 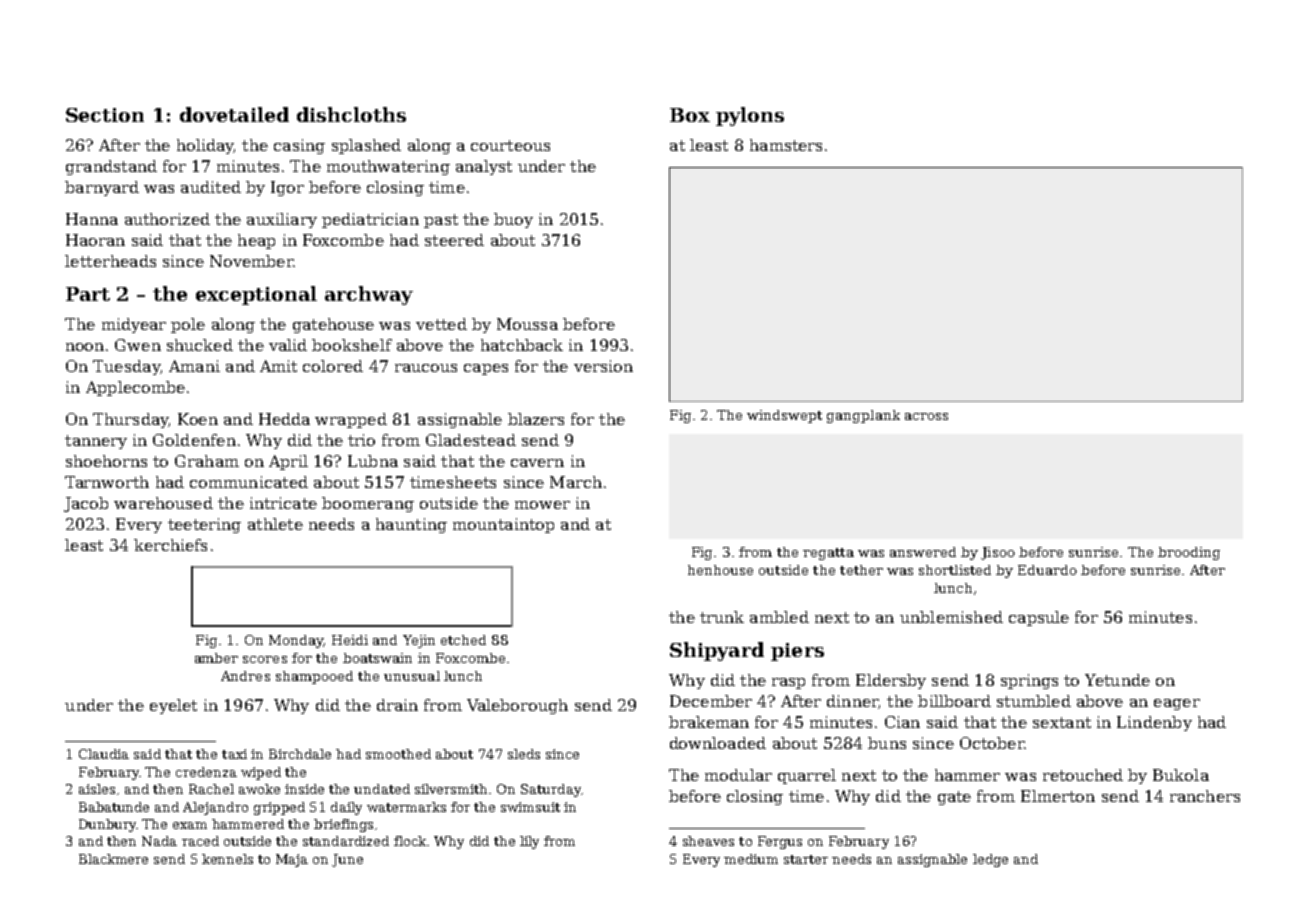 I want to click on Graham, so click(x=207, y=461).
